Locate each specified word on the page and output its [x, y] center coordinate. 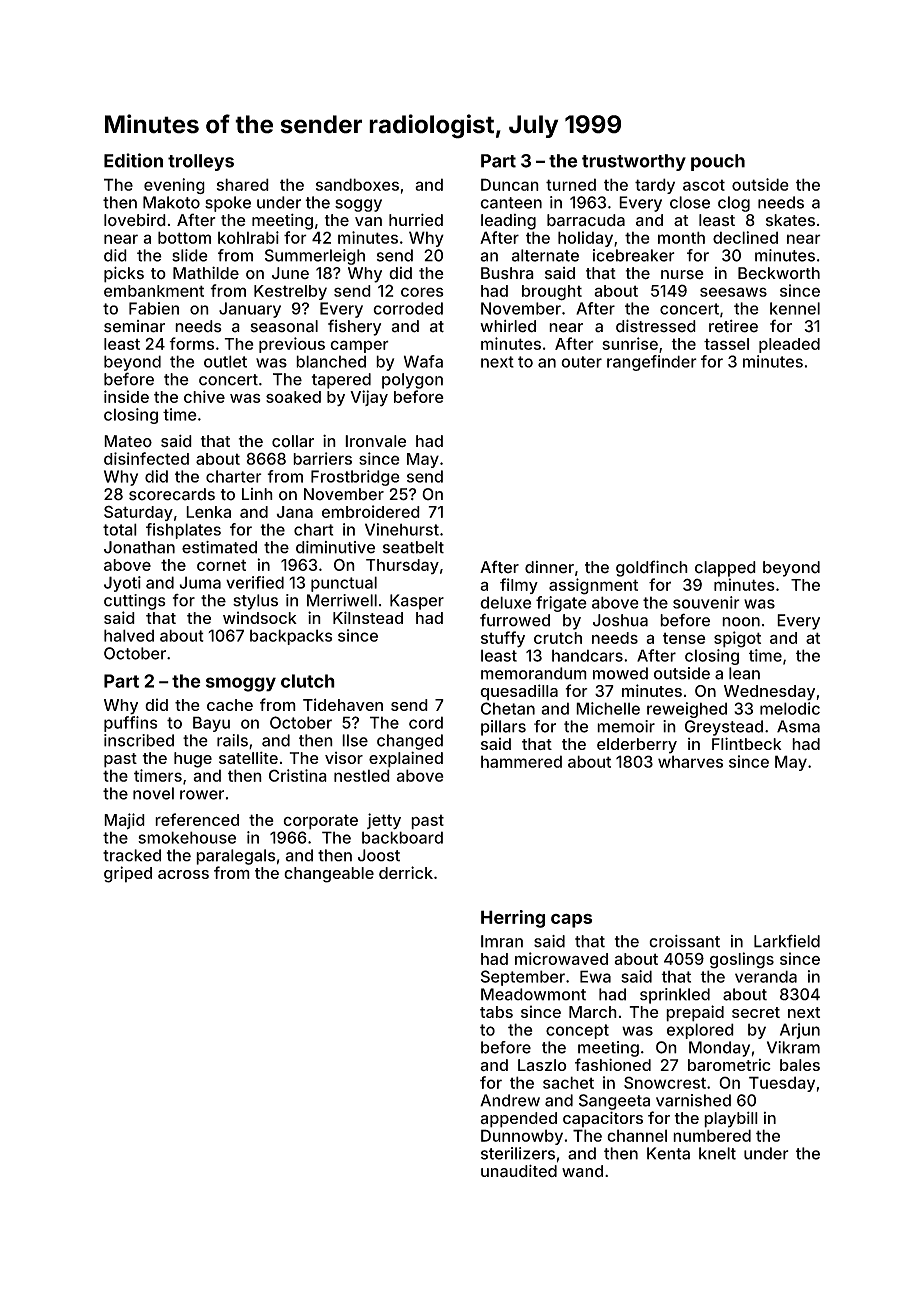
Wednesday [769, 693]
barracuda [586, 220]
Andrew [510, 1100]
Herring [513, 919]
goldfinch [652, 568]
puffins [130, 724]
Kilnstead [368, 617]
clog [734, 204]
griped [128, 874]
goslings [742, 960]
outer [581, 362]
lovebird [135, 220]
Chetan [508, 708]
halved [129, 635]
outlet [225, 361]
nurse [682, 275]
